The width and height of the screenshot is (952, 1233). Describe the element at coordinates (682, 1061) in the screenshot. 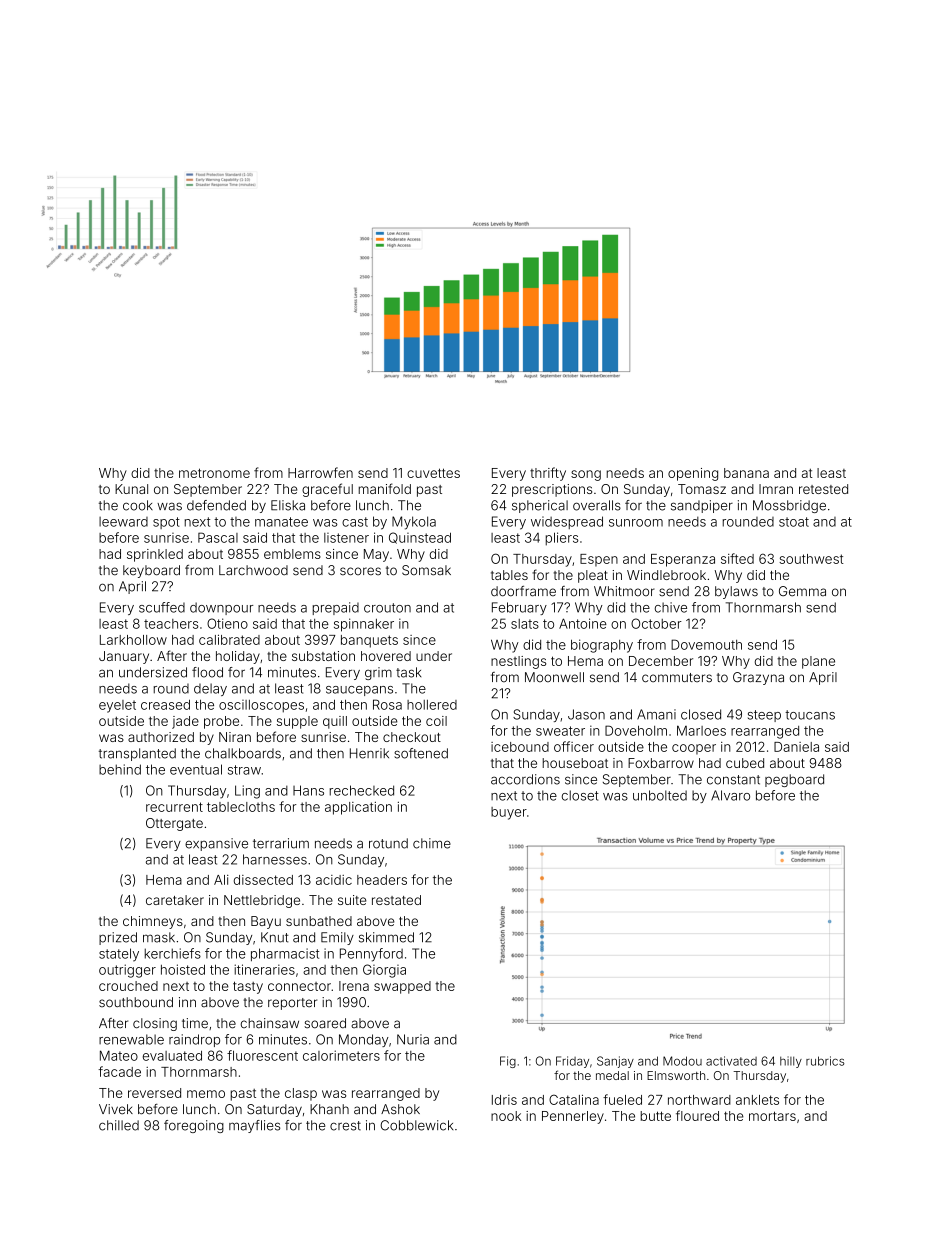

I see `Modou` at that location.
